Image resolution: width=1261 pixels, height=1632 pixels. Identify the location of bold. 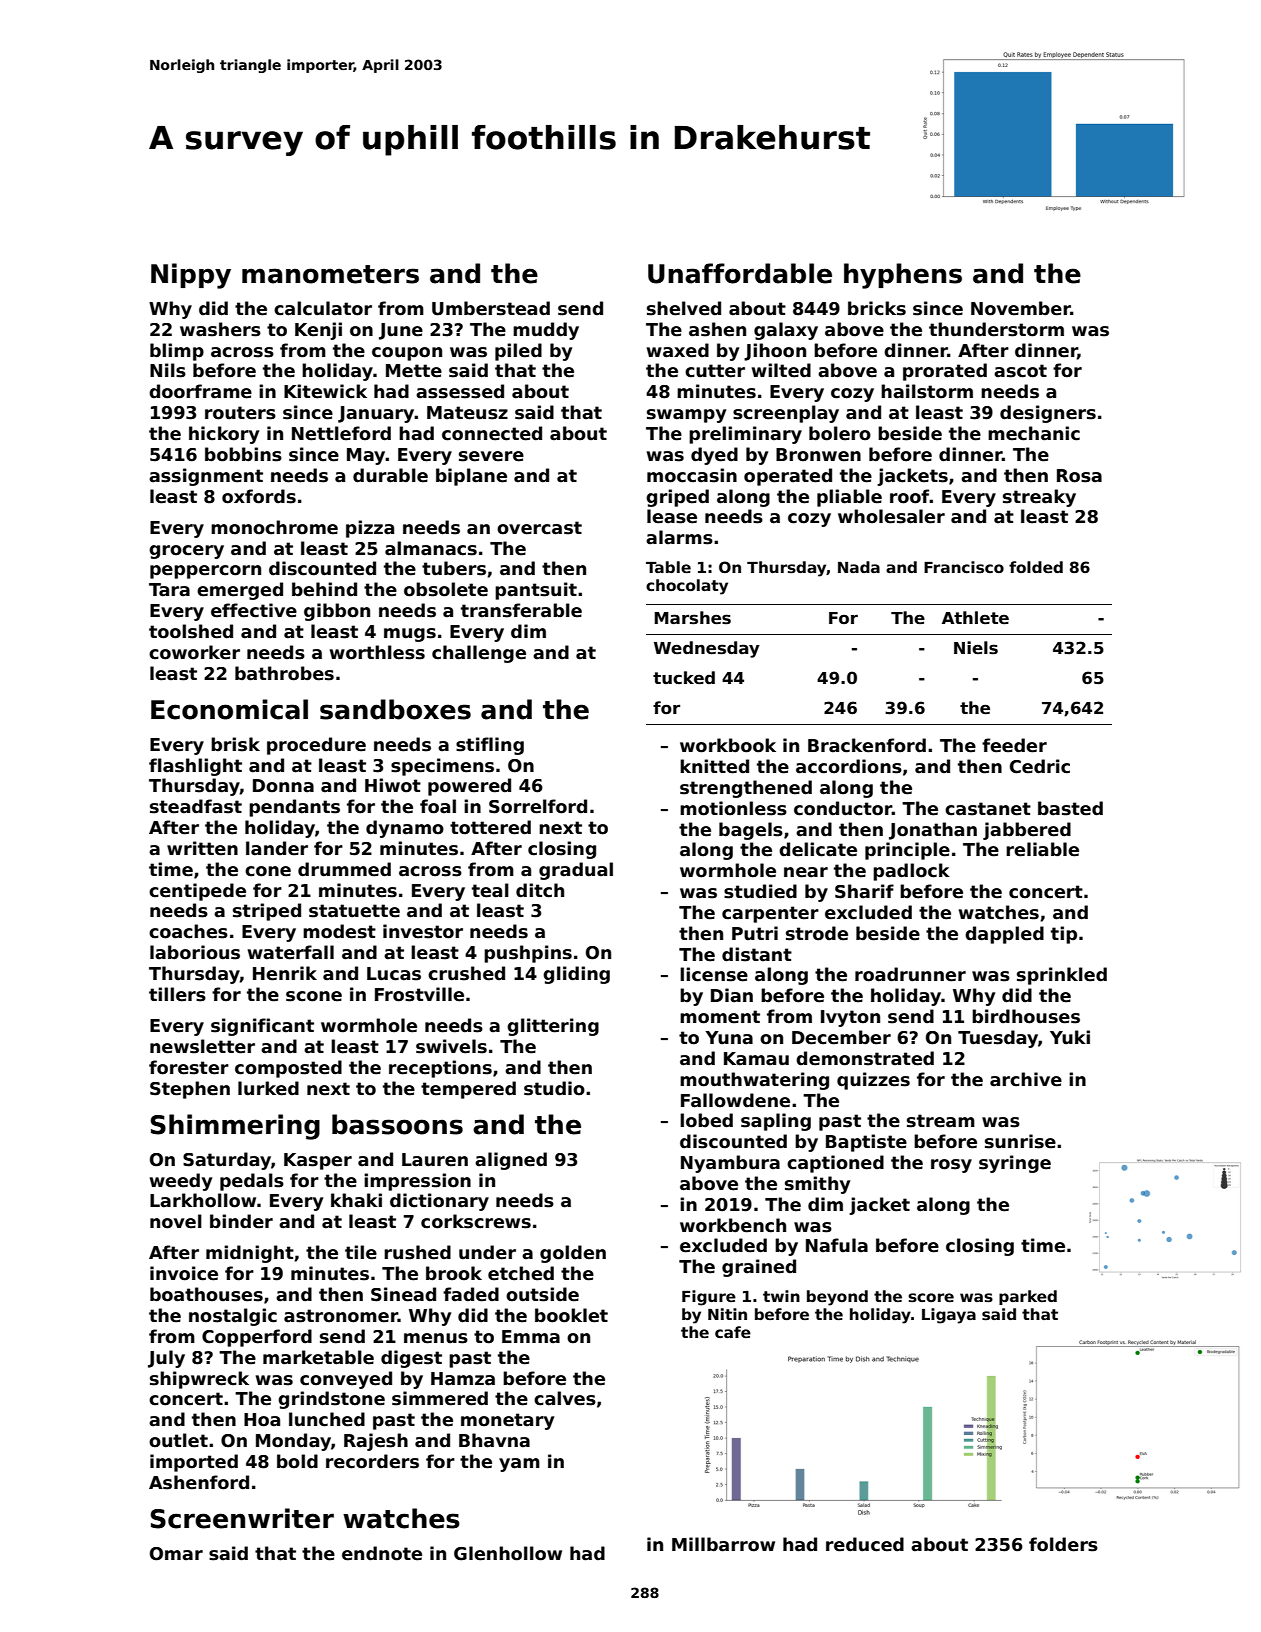
(297, 1461).
